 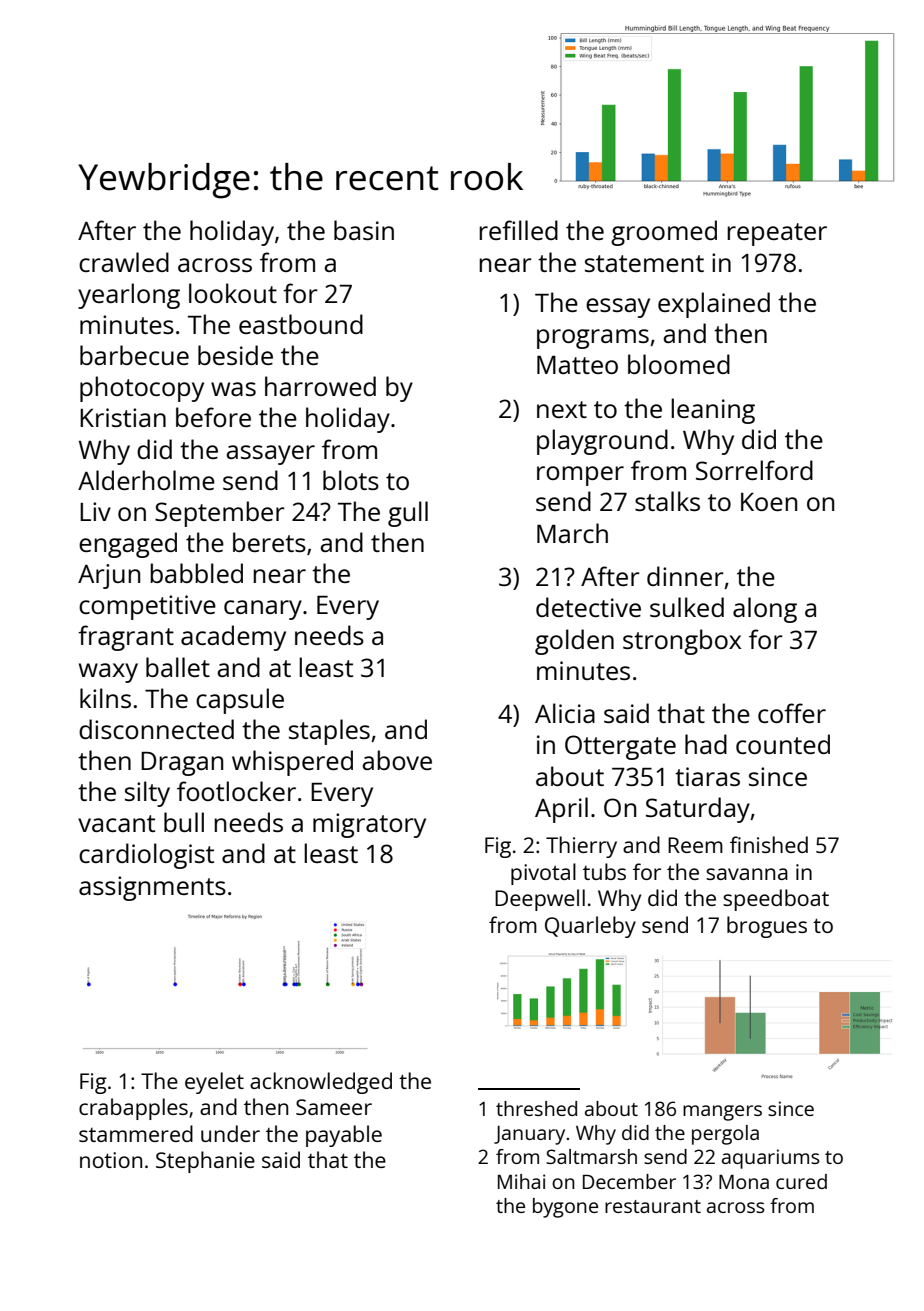 What do you see at coordinates (233, 638) in the screenshot?
I see `academy` at bounding box center [233, 638].
